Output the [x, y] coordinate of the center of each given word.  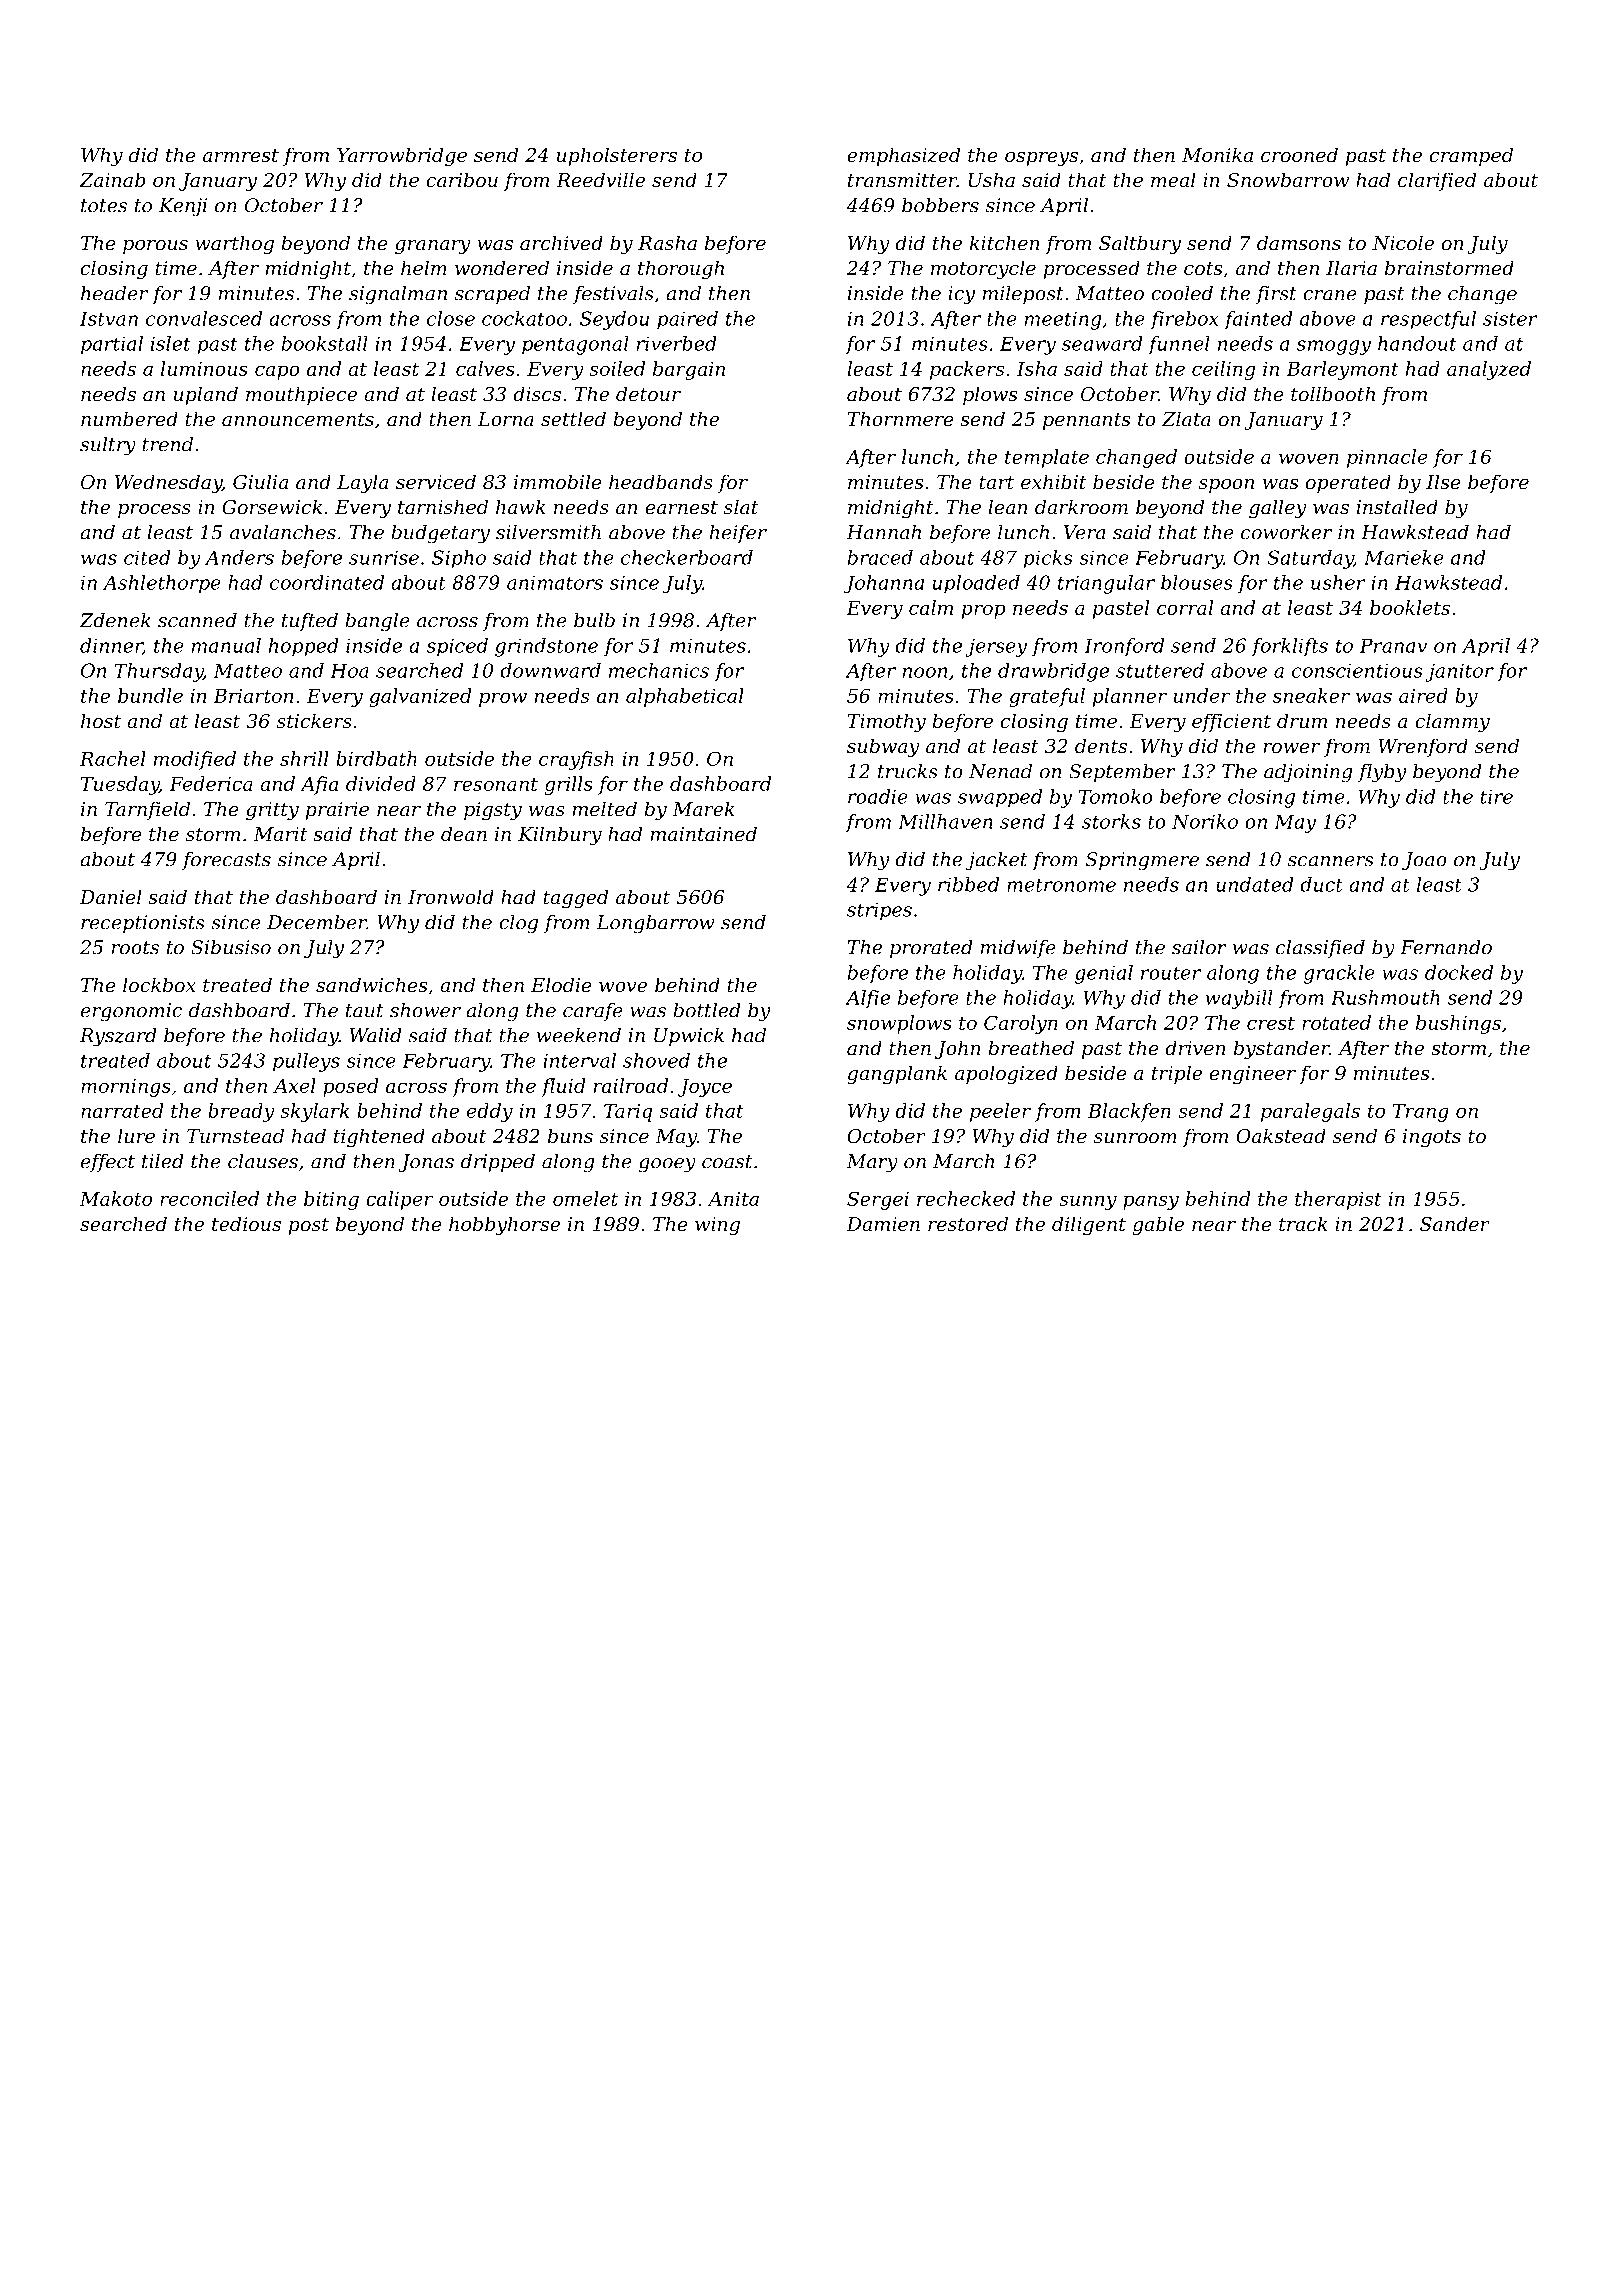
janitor [1459, 672]
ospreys [1041, 159]
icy [961, 295]
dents [1101, 745]
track [1303, 1223]
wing [717, 1226]
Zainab [112, 179]
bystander [1282, 1049]
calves [485, 368]
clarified [1437, 181]
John [958, 1049]
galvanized [420, 697]
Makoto [116, 1198]
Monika [1217, 154]
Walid [376, 1035]
